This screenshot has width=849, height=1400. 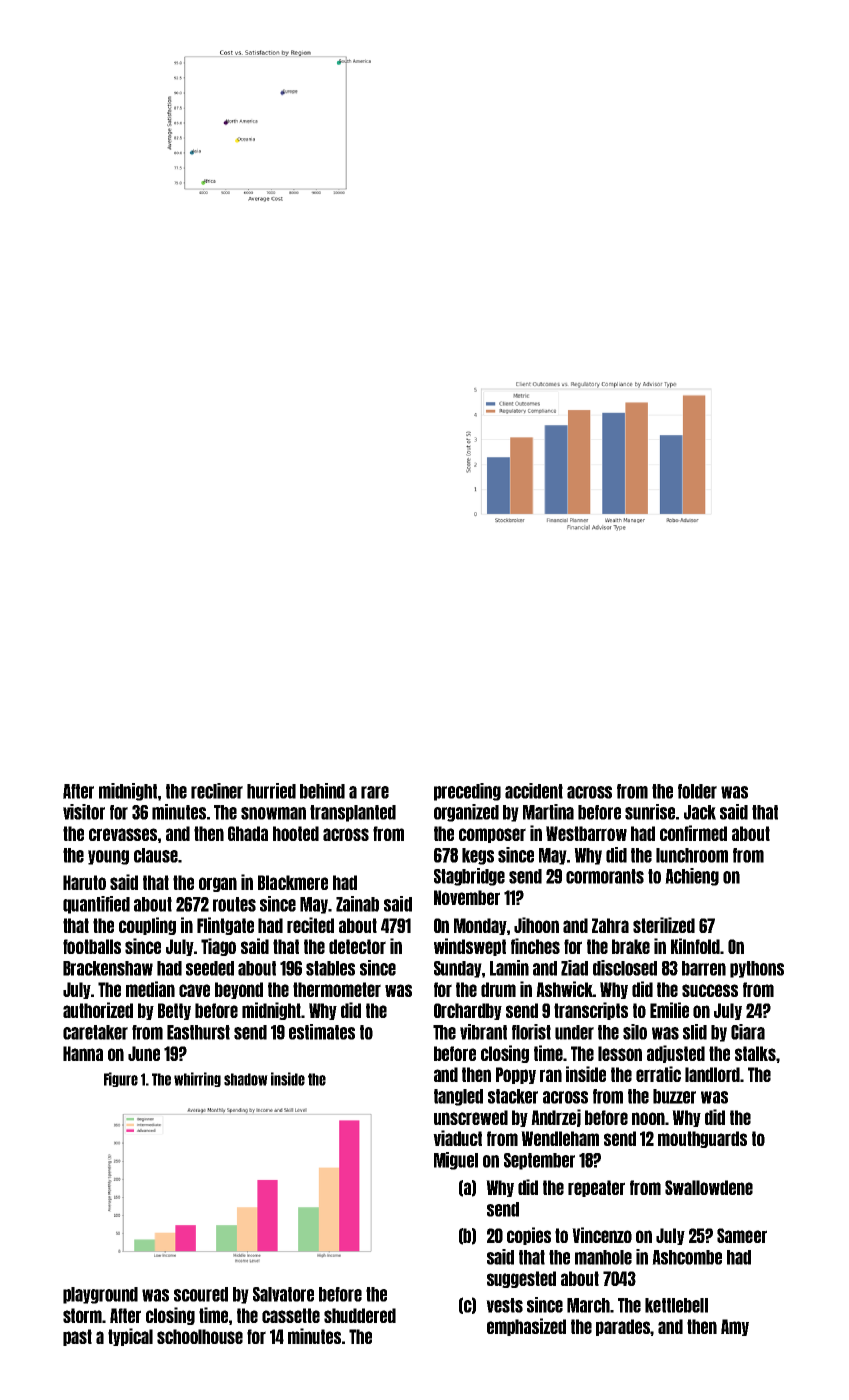 I want to click on recliner, so click(x=217, y=791).
